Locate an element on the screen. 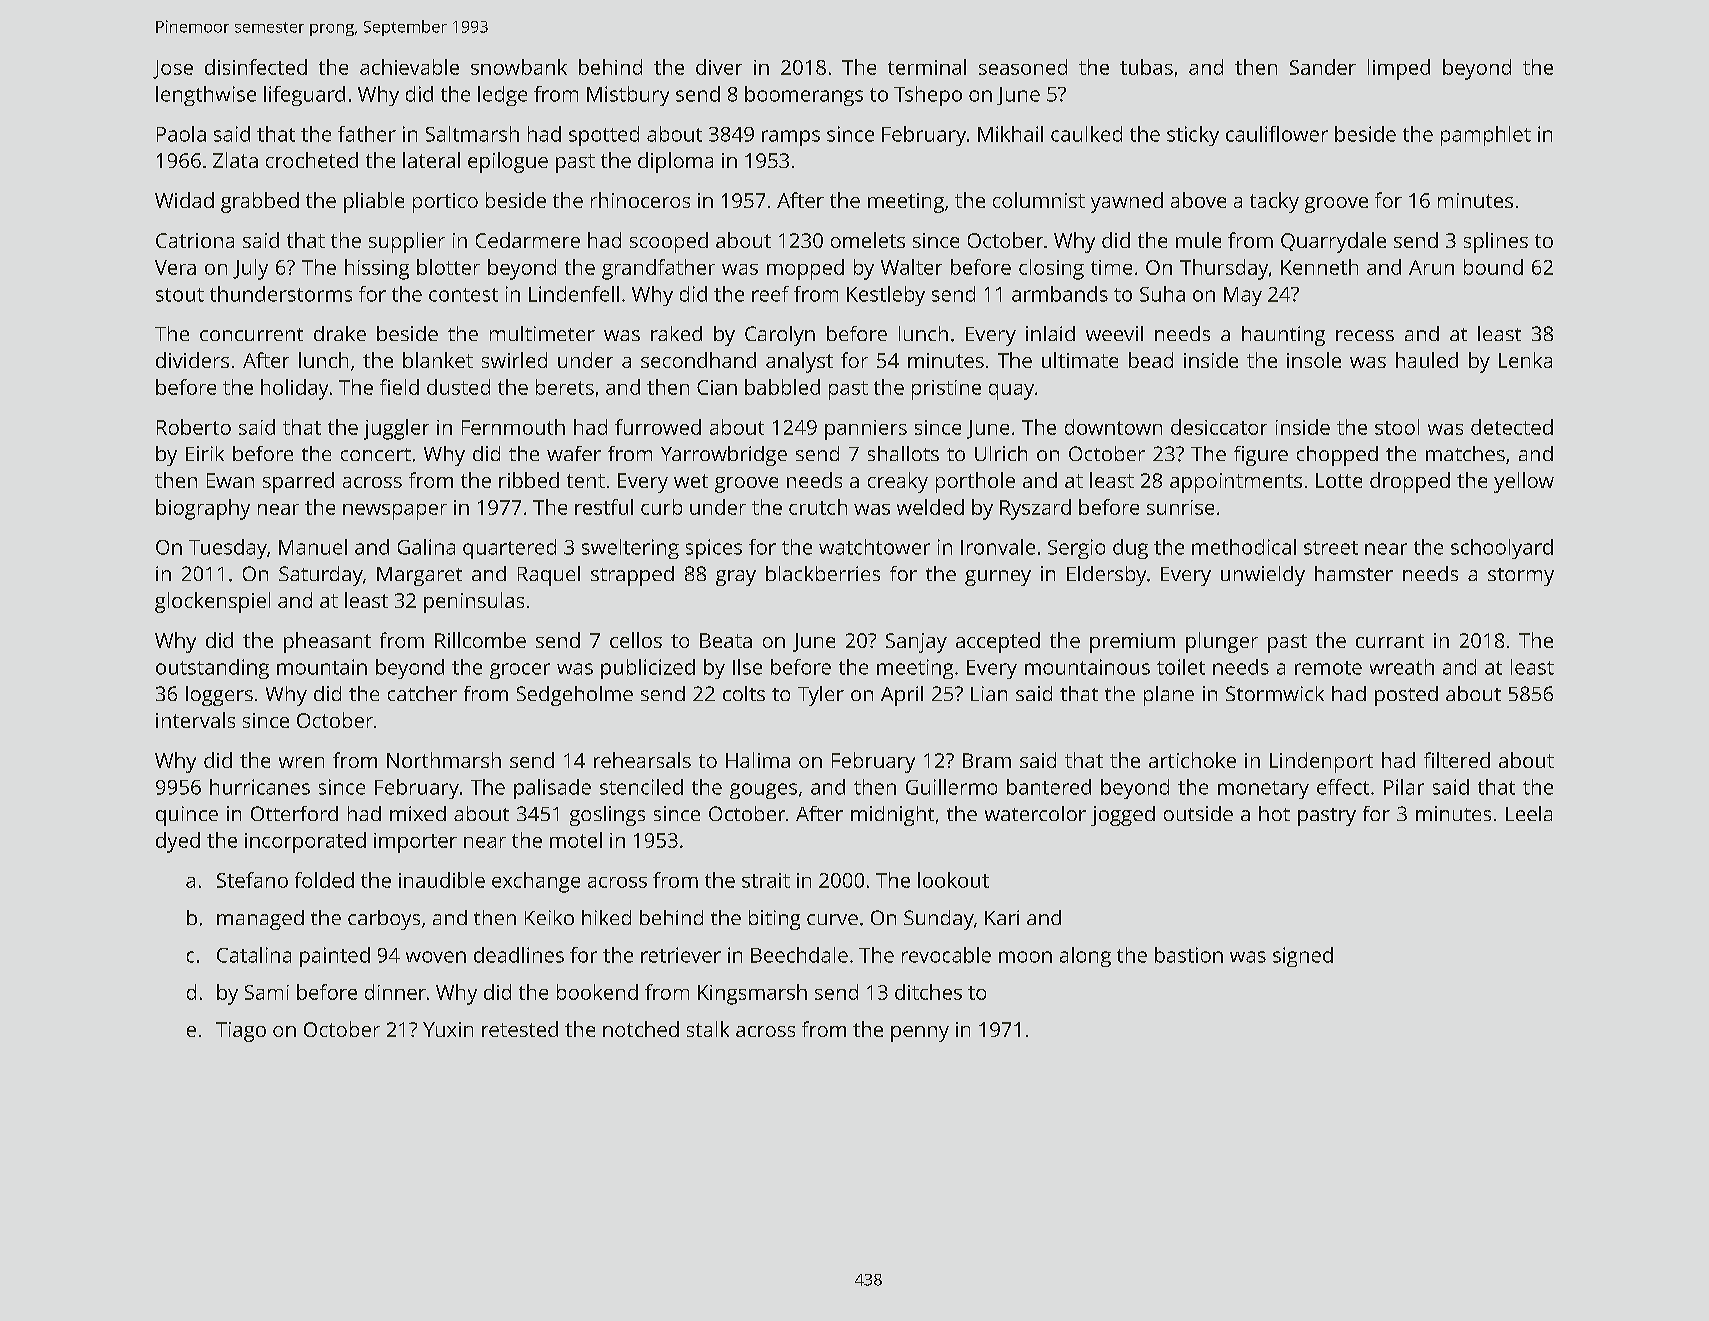  Thursday is located at coordinates (1224, 269).
